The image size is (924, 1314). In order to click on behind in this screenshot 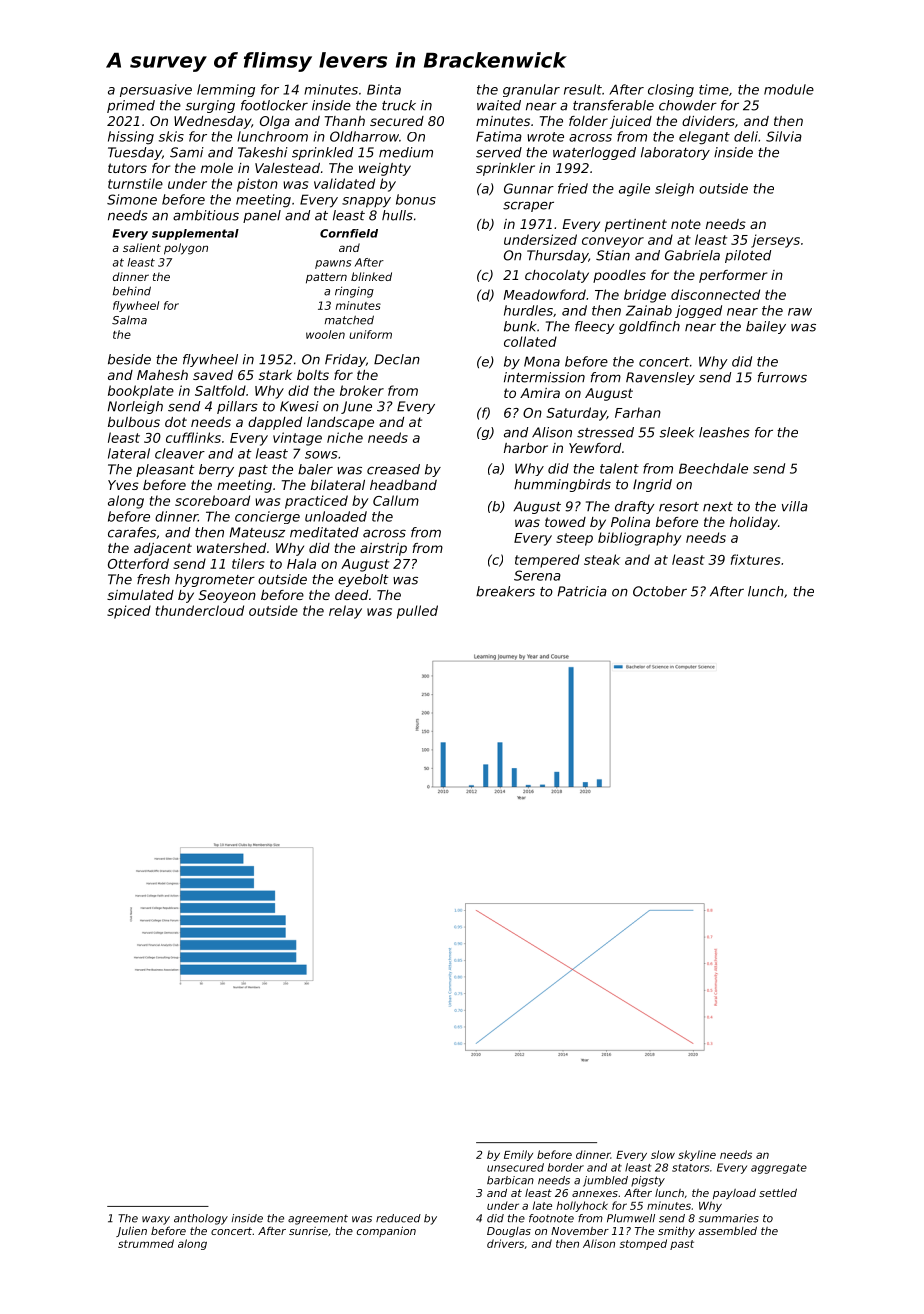, I will do `click(132, 291)`.
